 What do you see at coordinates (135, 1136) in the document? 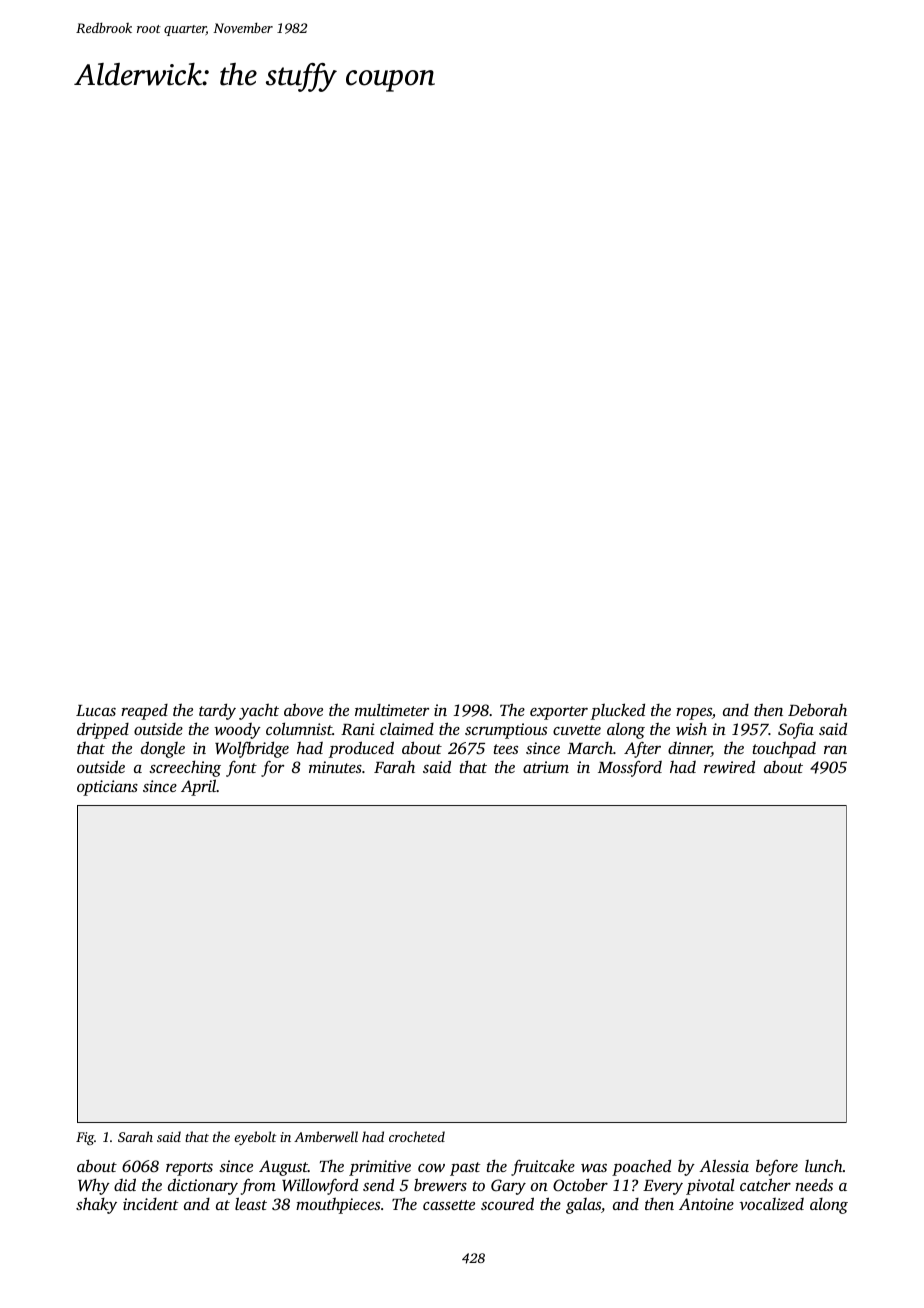
I see `Sarah` at bounding box center [135, 1136].
